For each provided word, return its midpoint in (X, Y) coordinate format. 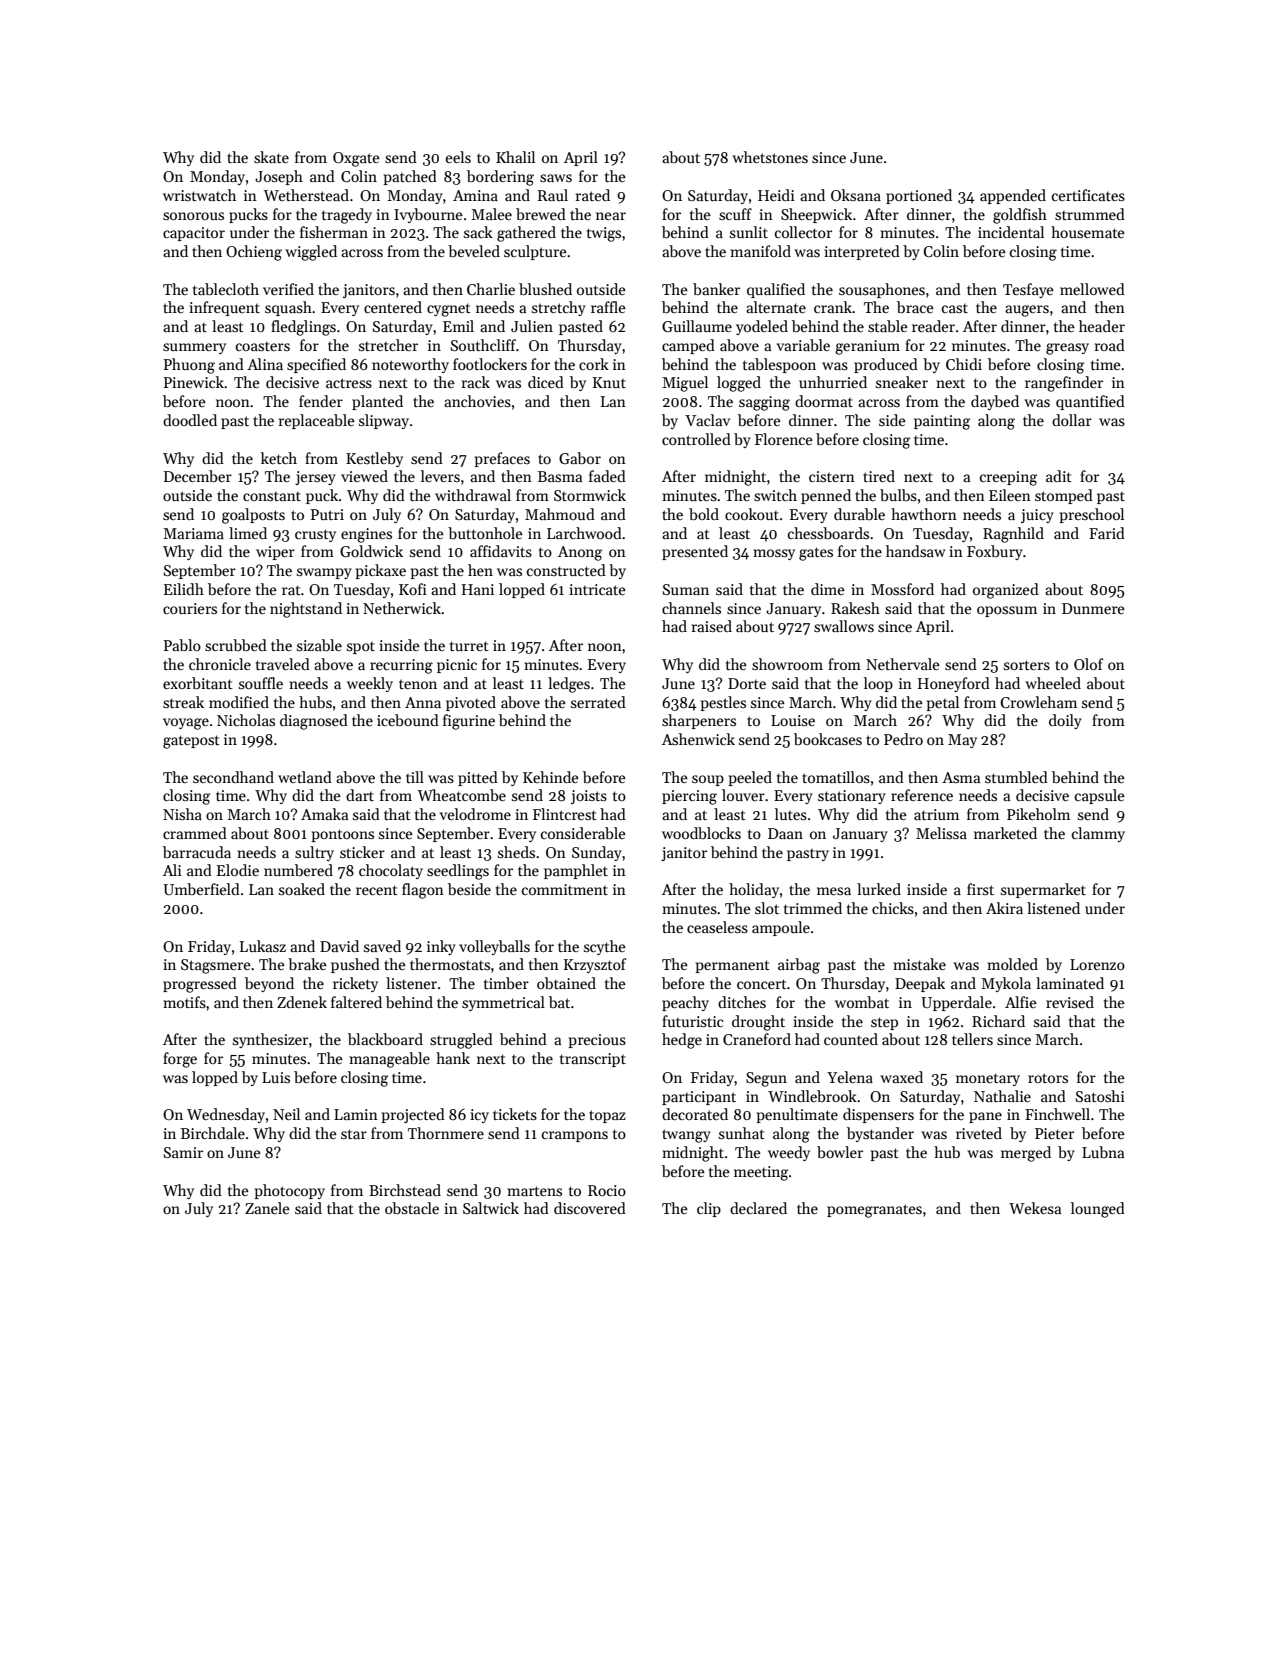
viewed (364, 476)
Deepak (920, 984)
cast (955, 308)
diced (546, 382)
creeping (1008, 478)
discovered (590, 1208)
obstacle (412, 1208)
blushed (545, 289)
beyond (269, 984)
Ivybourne (428, 215)
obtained (566, 983)
